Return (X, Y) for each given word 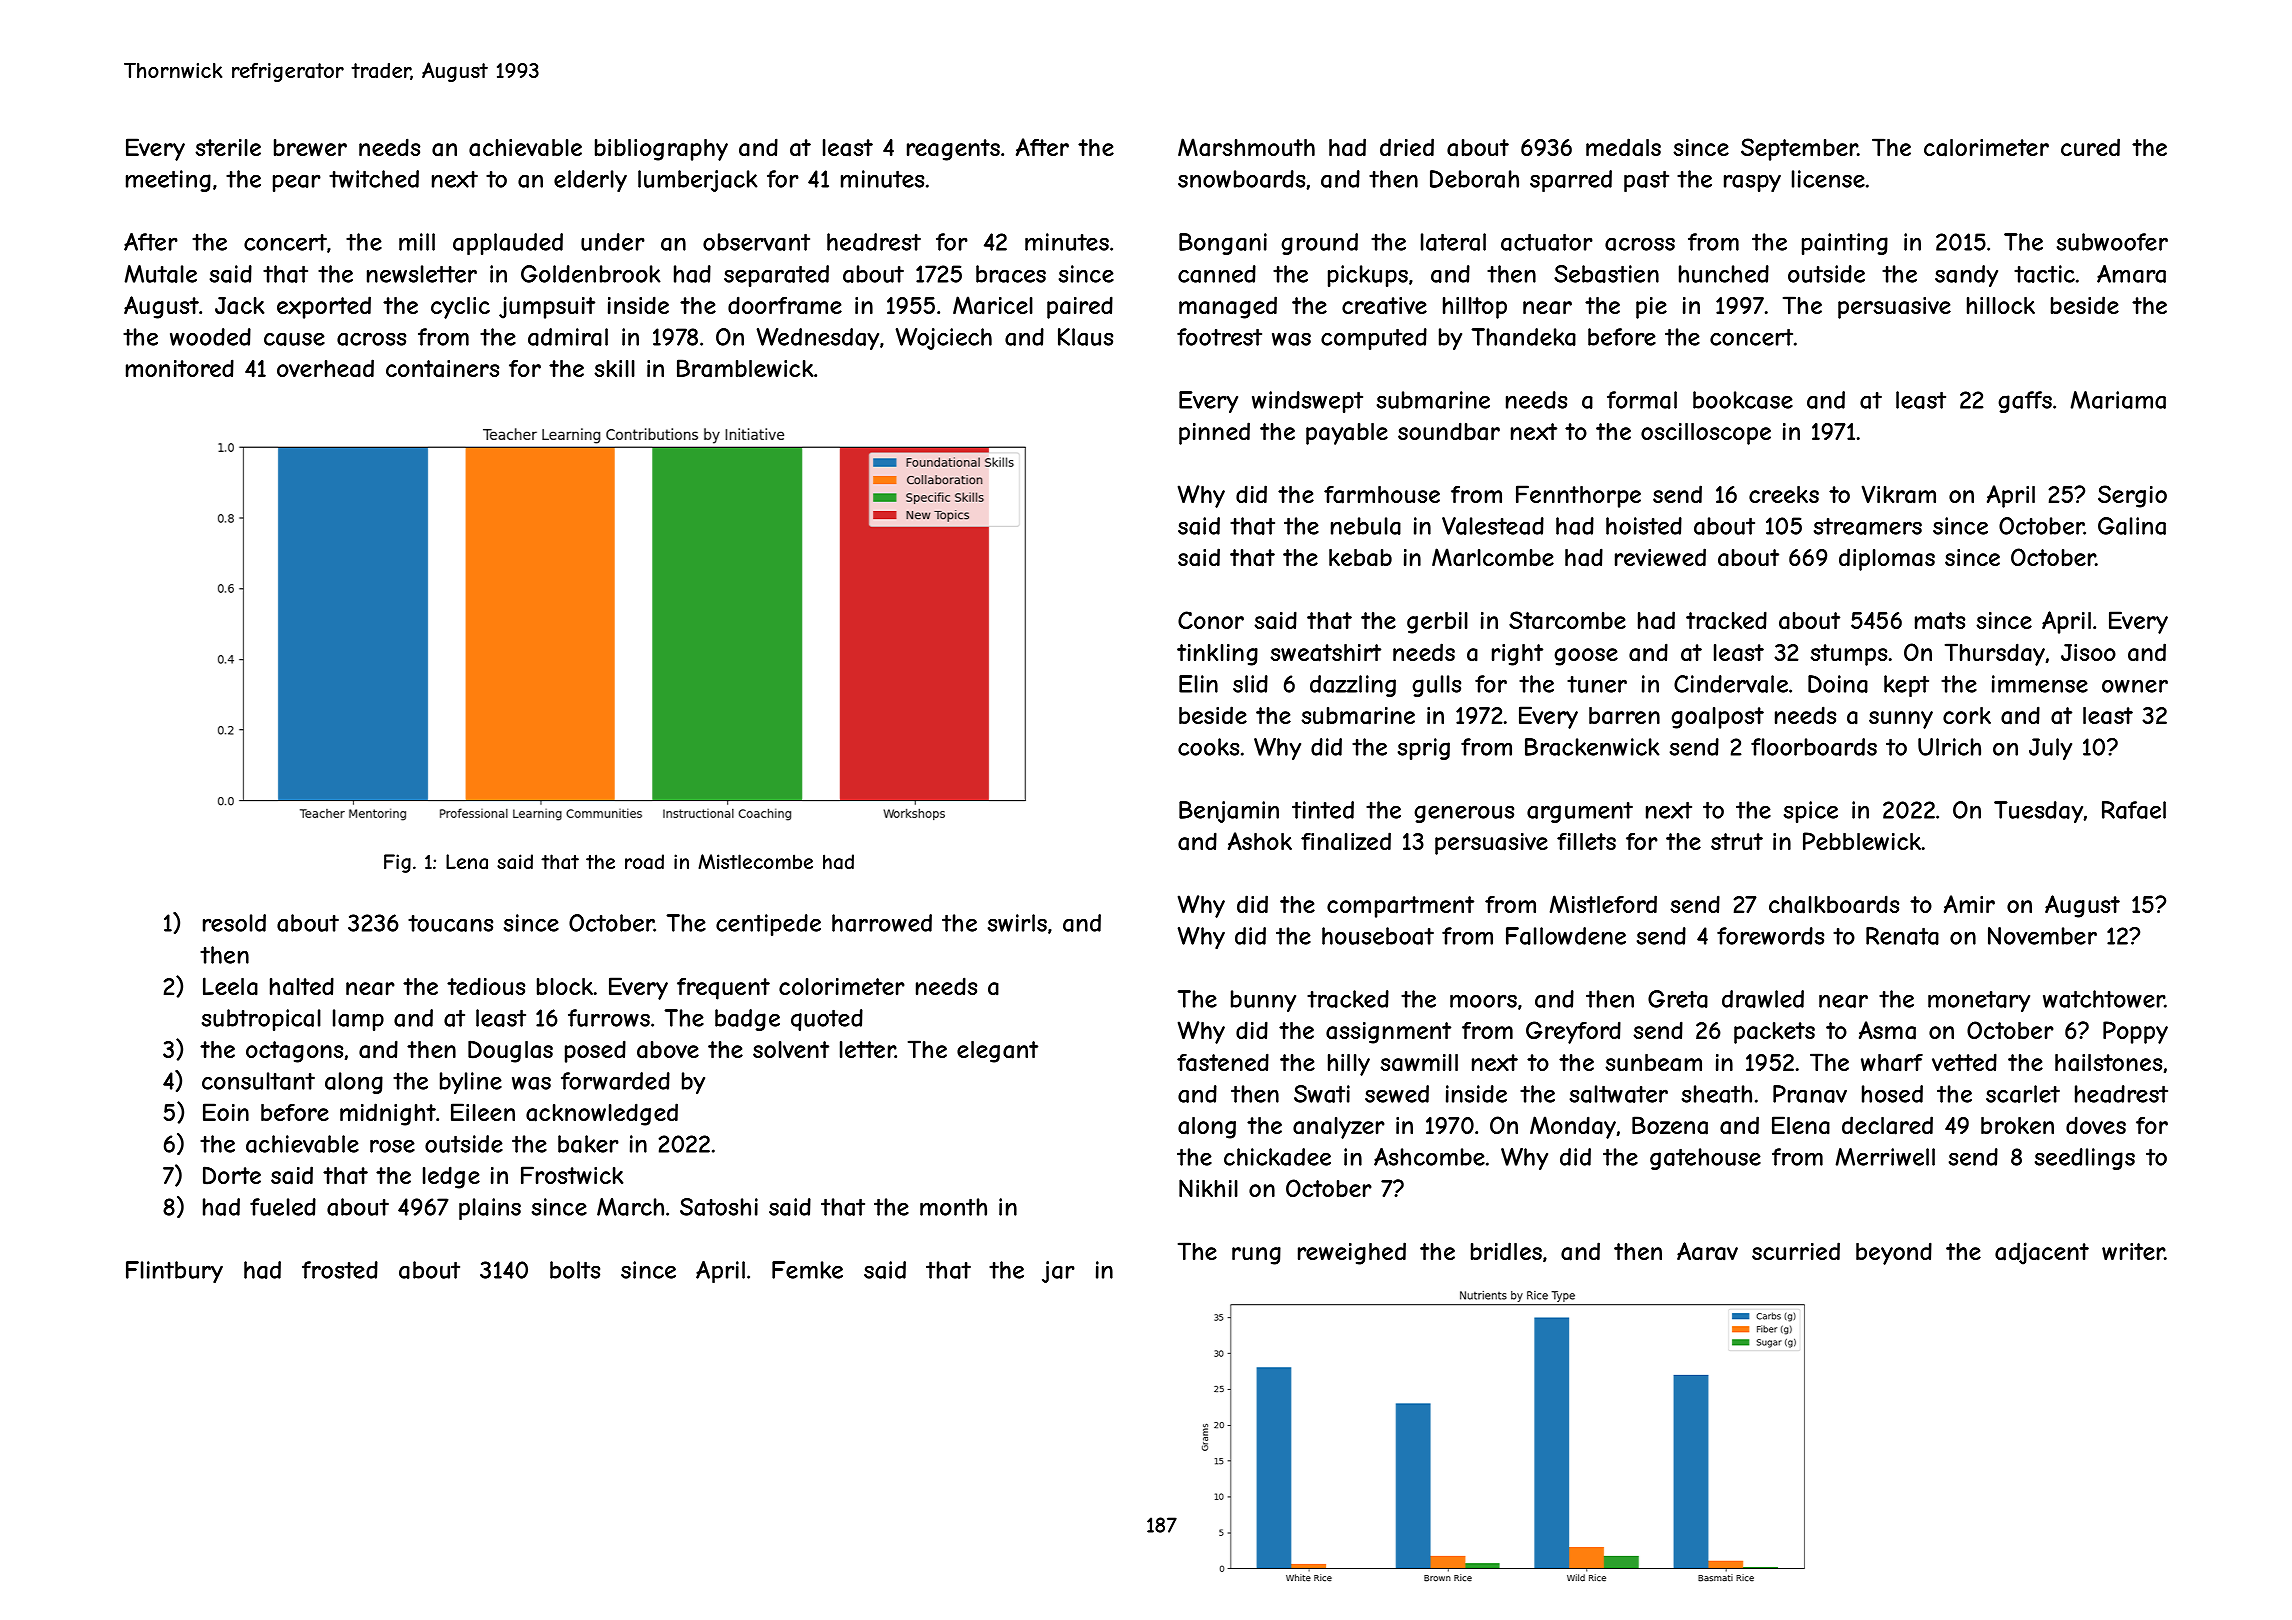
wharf (1892, 1063)
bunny (1263, 1001)
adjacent (2042, 1253)
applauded (508, 244)
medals (1623, 147)
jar (1058, 1272)
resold (234, 923)
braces (1011, 274)
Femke (807, 1270)
